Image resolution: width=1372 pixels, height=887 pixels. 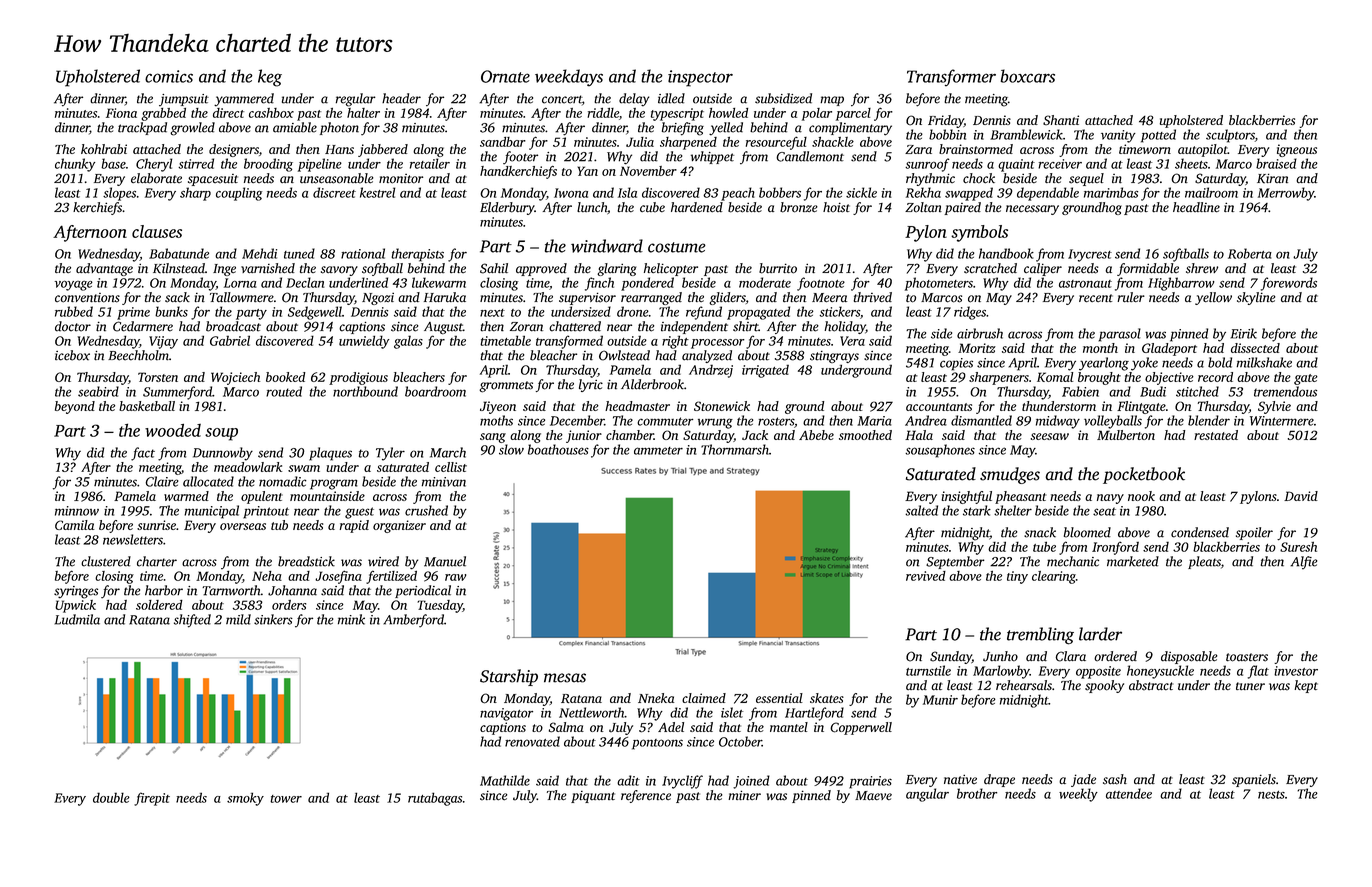 I want to click on mailroom, so click(x=1211, y=192).
